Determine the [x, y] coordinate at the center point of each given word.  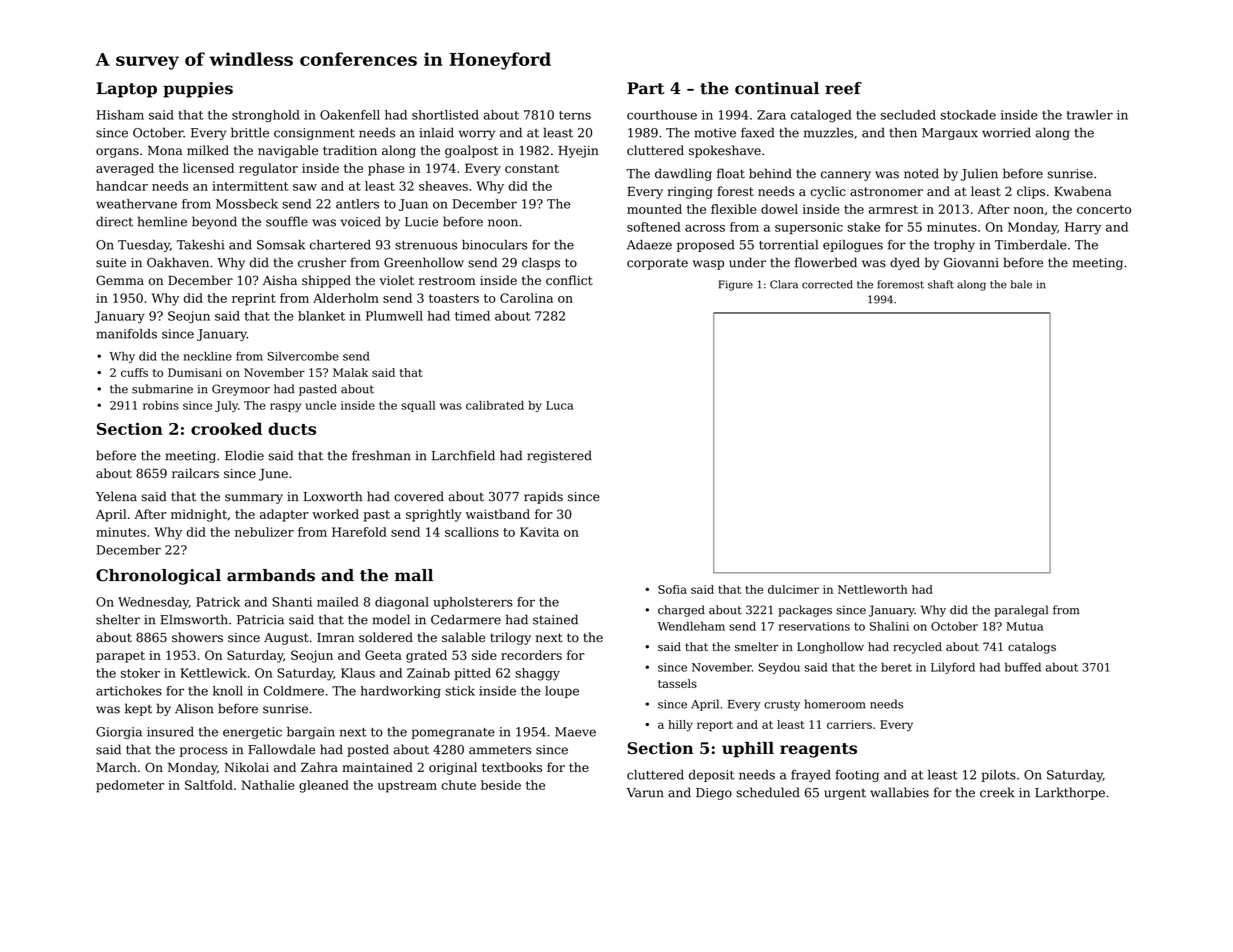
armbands [271, 575]
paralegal [1021, 611]
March [116, 767]
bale [1021, 284]
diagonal [402, 603]
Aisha [280, 280]
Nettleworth [872, 589]
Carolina [526, 298]
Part [645, 88]
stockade [968, 115]
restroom [447, 280]
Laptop [126, 90]
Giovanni [971, 263]
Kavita [539, 532]
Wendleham [691, 626]
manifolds [126, 334]
